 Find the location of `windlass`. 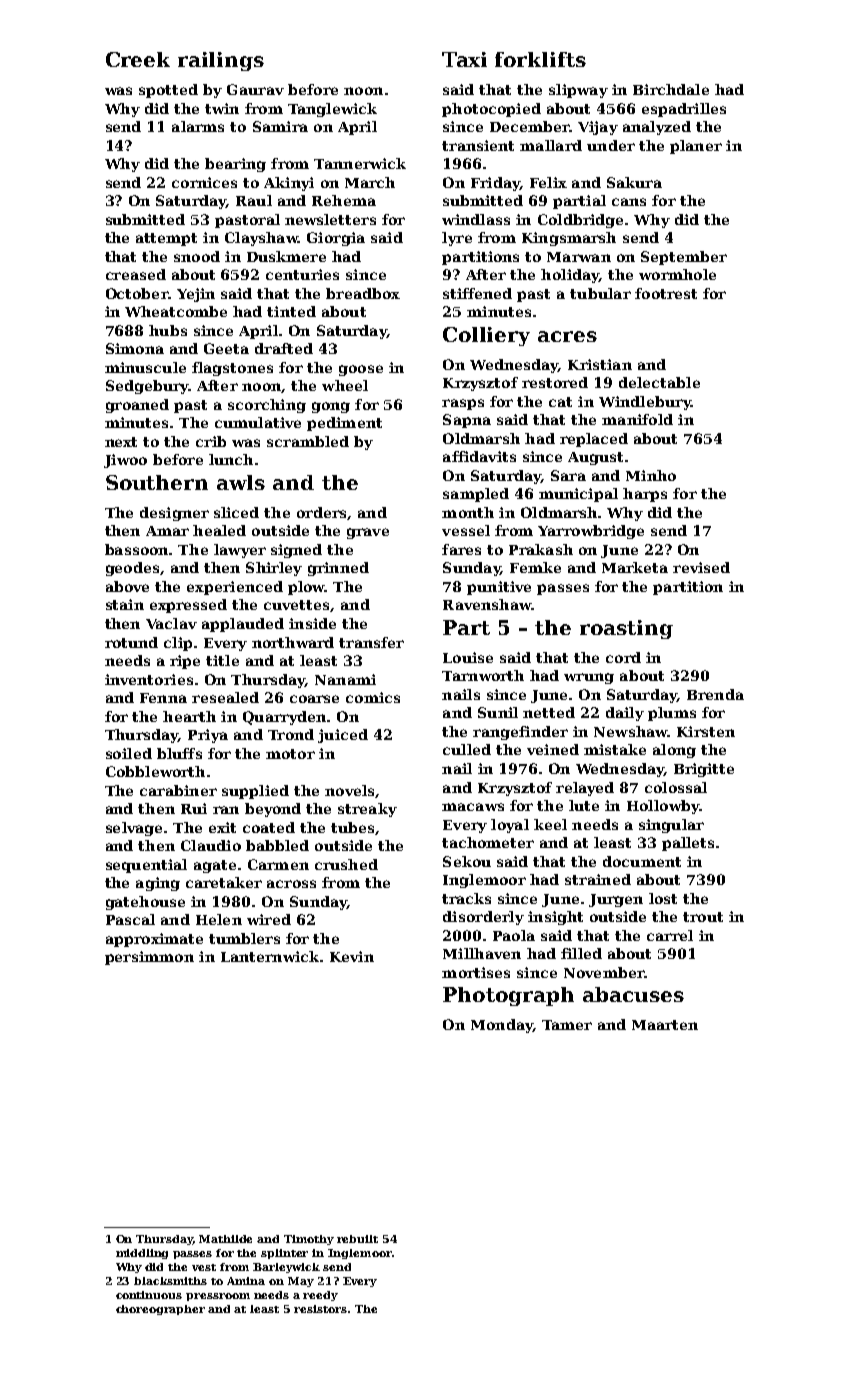

windlass is located at coordinates (476, 219).
